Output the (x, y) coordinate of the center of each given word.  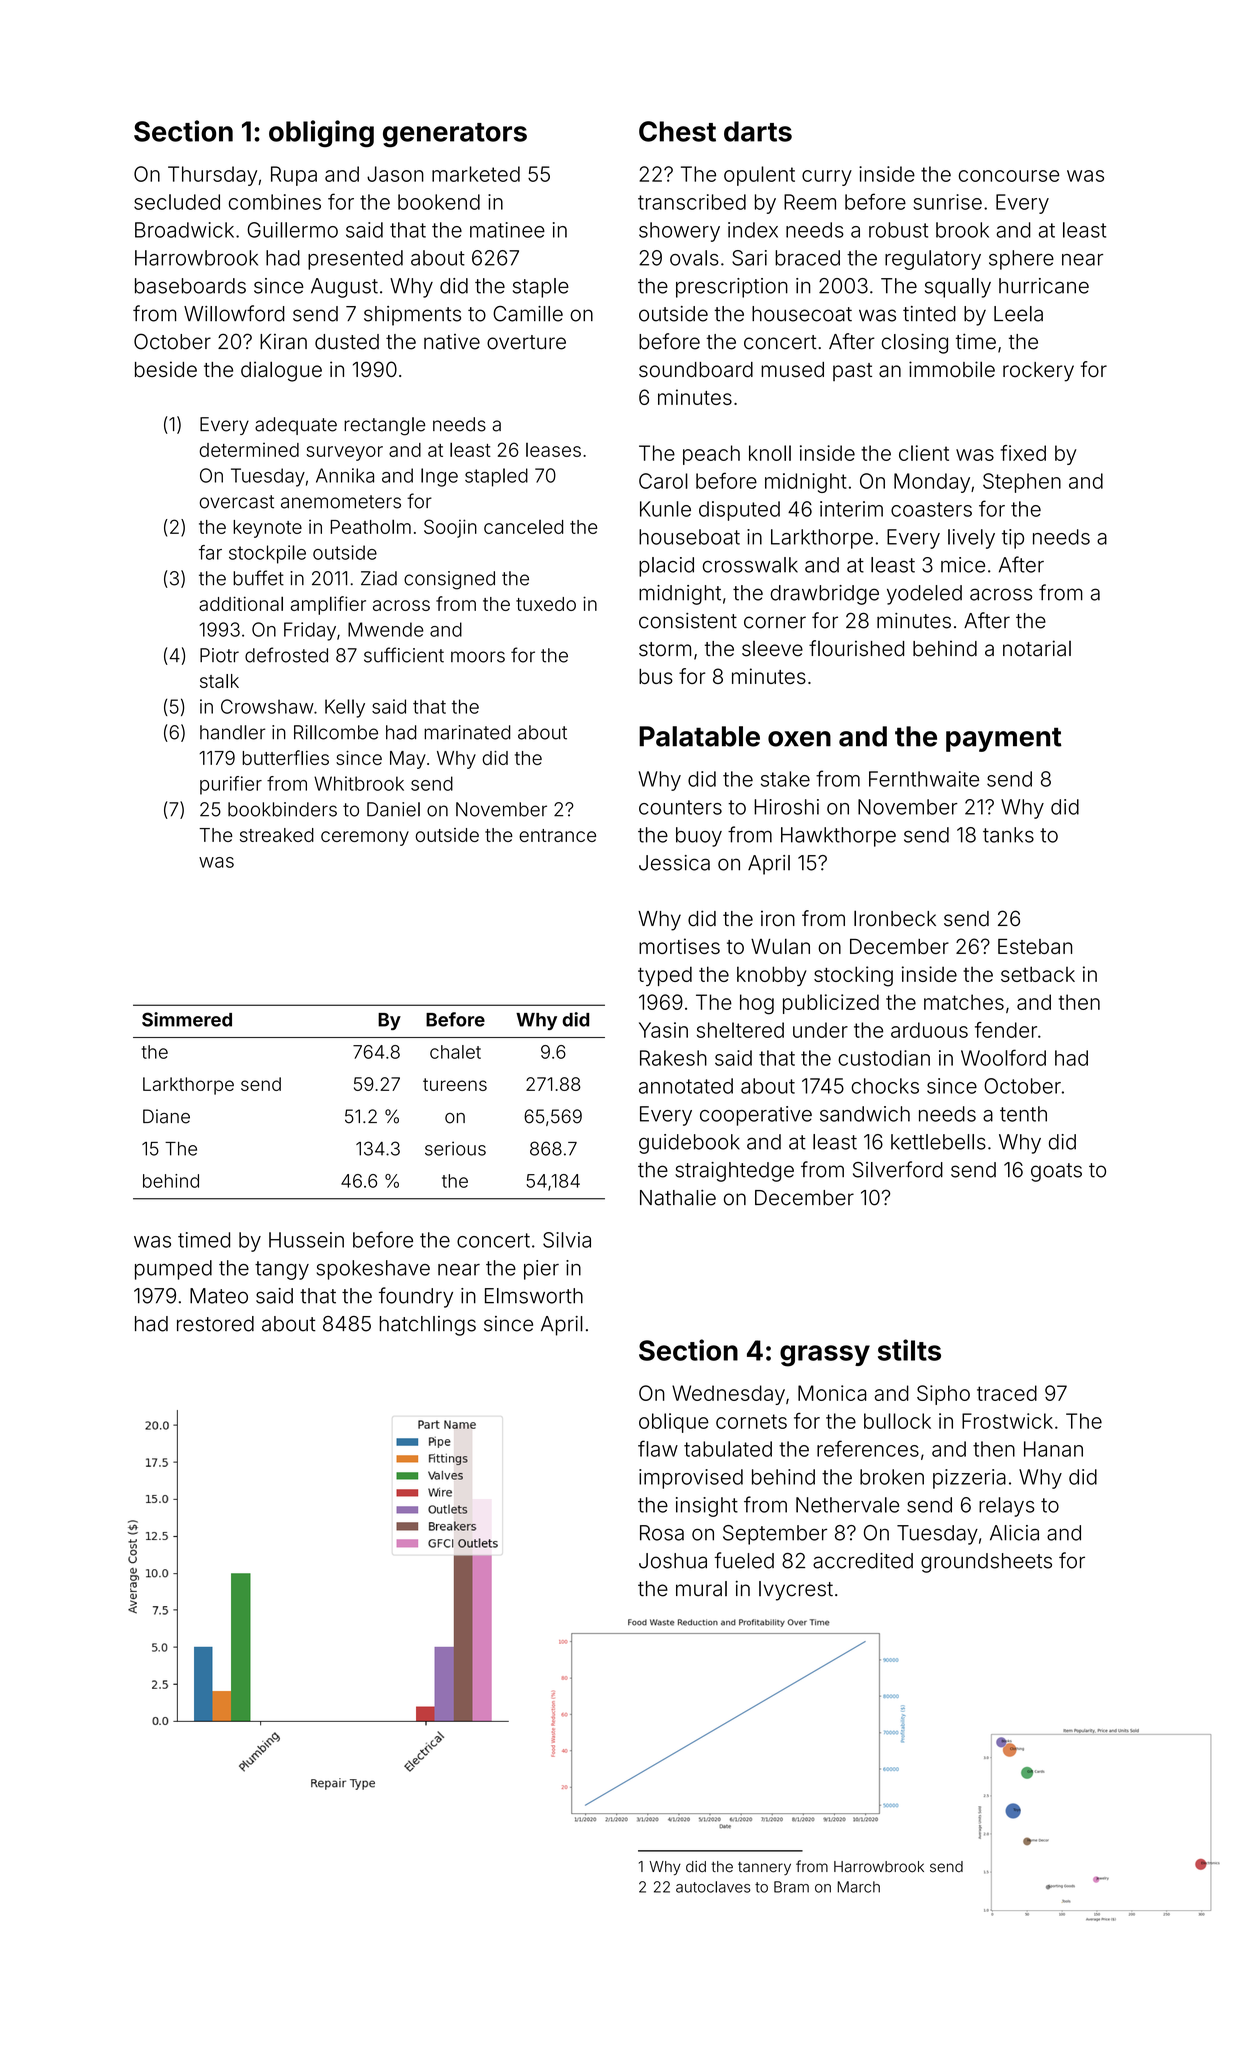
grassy (825, 1356)
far (210, 552)
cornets (751, 1421)
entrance (557, 835)
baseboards (190, 286)
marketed (476, 174)
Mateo (219, 1296)
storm (665, 649)
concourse (1009, 176)
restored (215, 1324)
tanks (1008, 835)
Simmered (187, 1019)
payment (1004, 740)
